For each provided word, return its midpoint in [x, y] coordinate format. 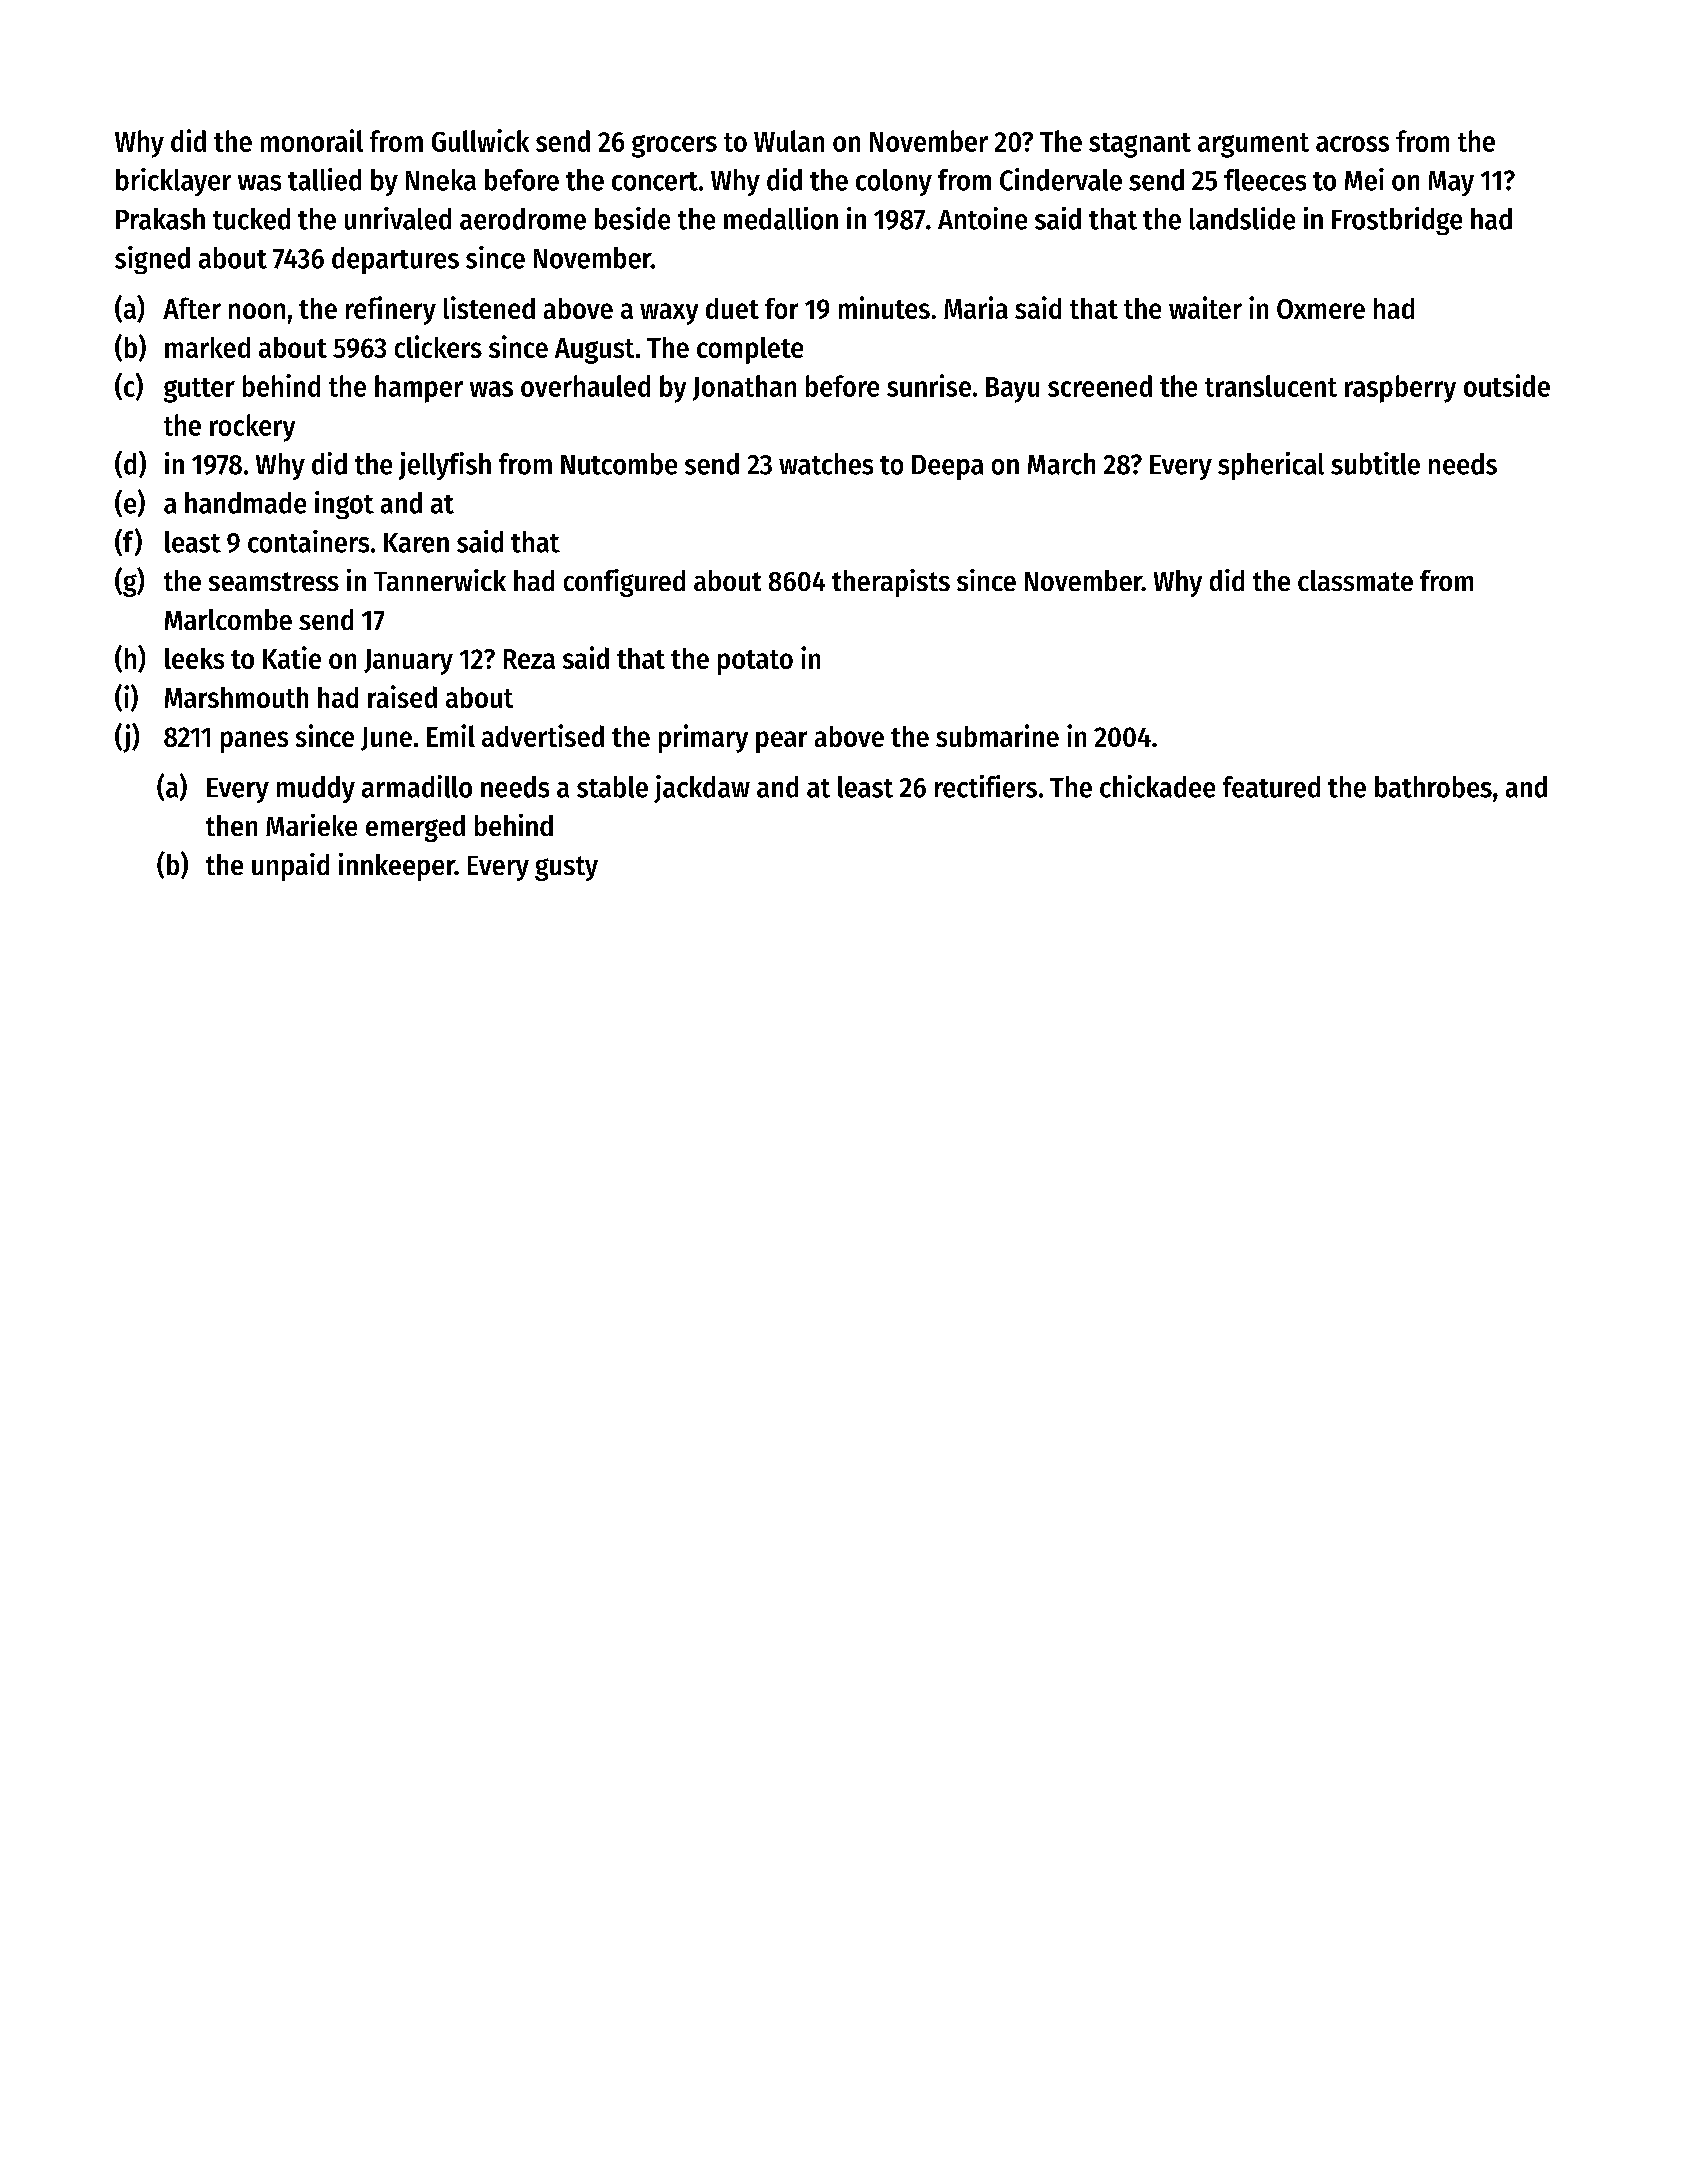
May [1451, 183]
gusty [566, 868]
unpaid [290, 867]
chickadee [1157, 786]
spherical [1271, 466]
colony [894, 182]
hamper [419, 389]
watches [826, 464]
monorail [312, 140]
